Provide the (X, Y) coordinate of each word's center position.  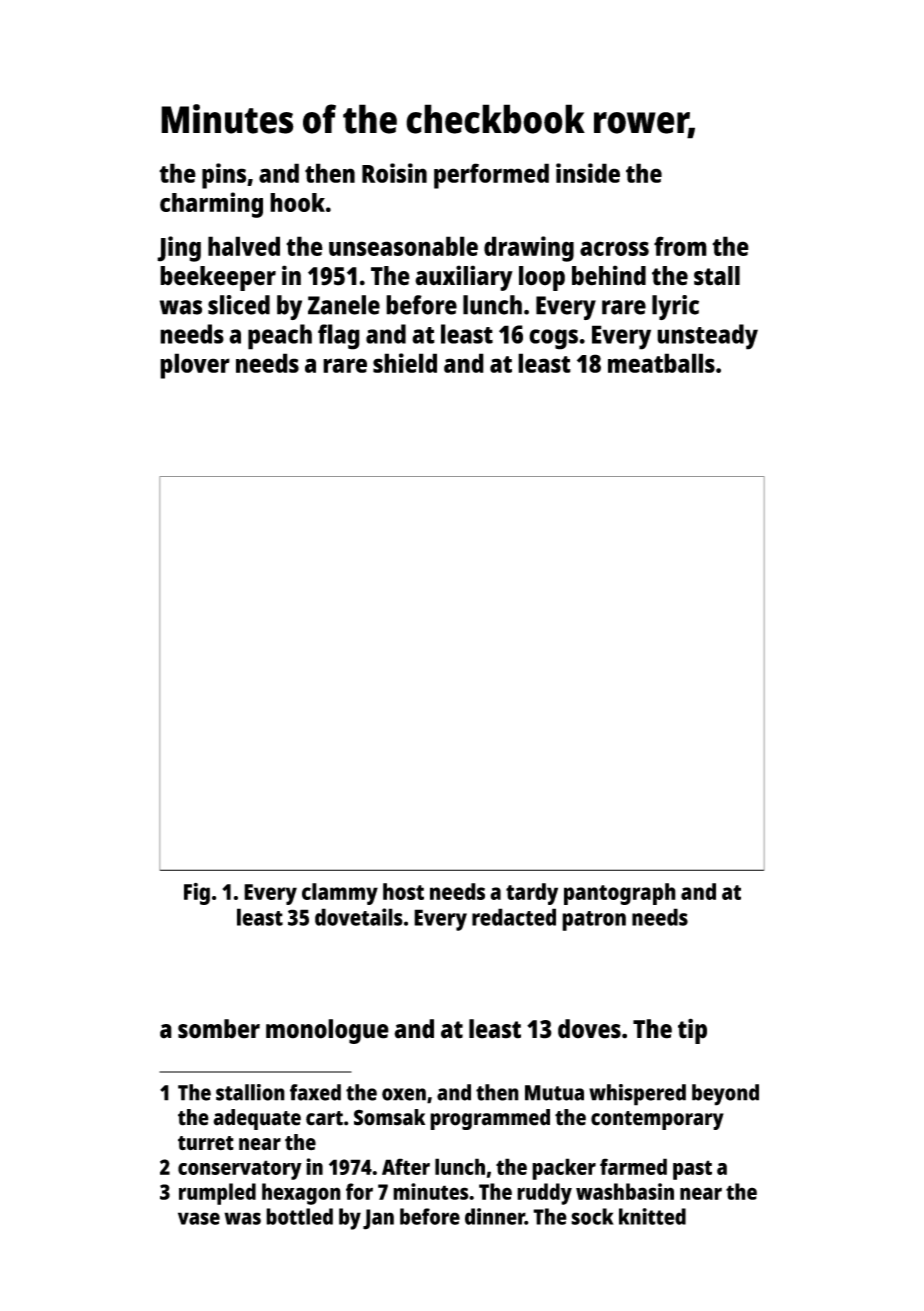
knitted (652, 1216)
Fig (197, 894)
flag (339, 337)
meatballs (661, 363)
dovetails (359, 917)
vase (199, 1218)
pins (224, 176)
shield (405, 363)
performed (491, 176)
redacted (514, 917)
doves (589, 1029)
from (680, 246)
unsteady (707, 337)
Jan (378, 1219)
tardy (532, 894)
